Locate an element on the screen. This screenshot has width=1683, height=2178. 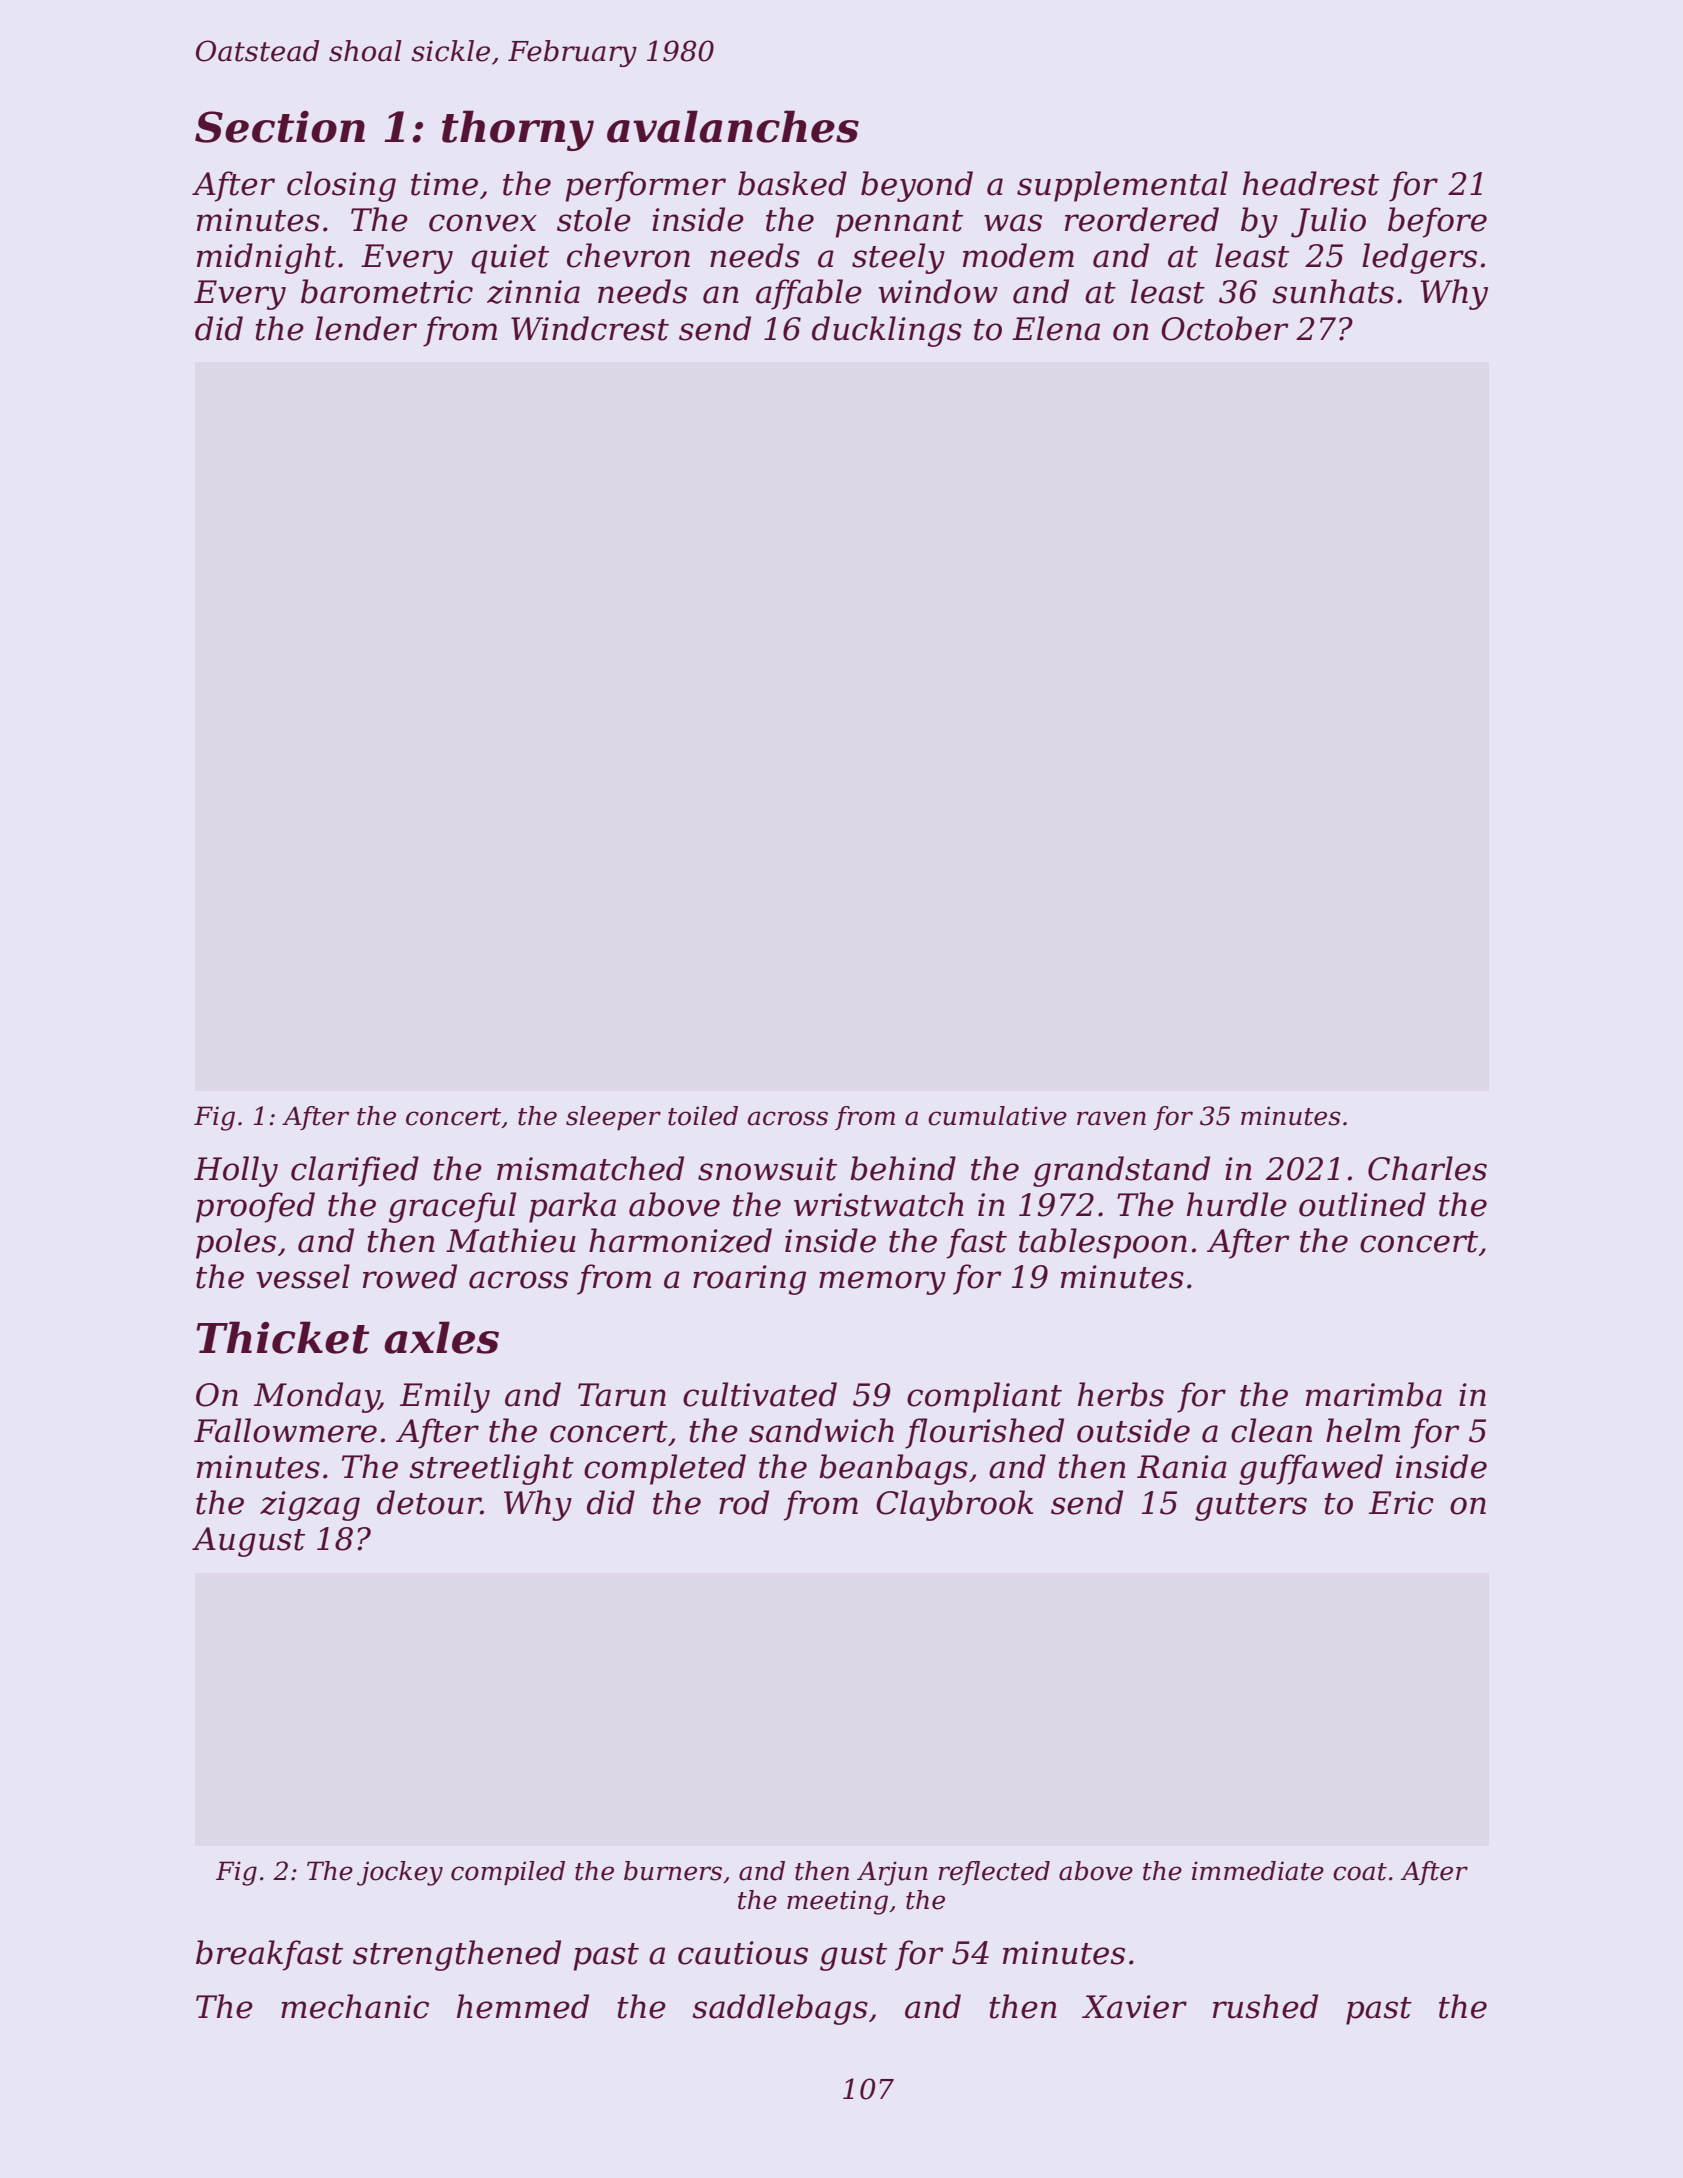
Elena is located at coordinates (1056, 328).
